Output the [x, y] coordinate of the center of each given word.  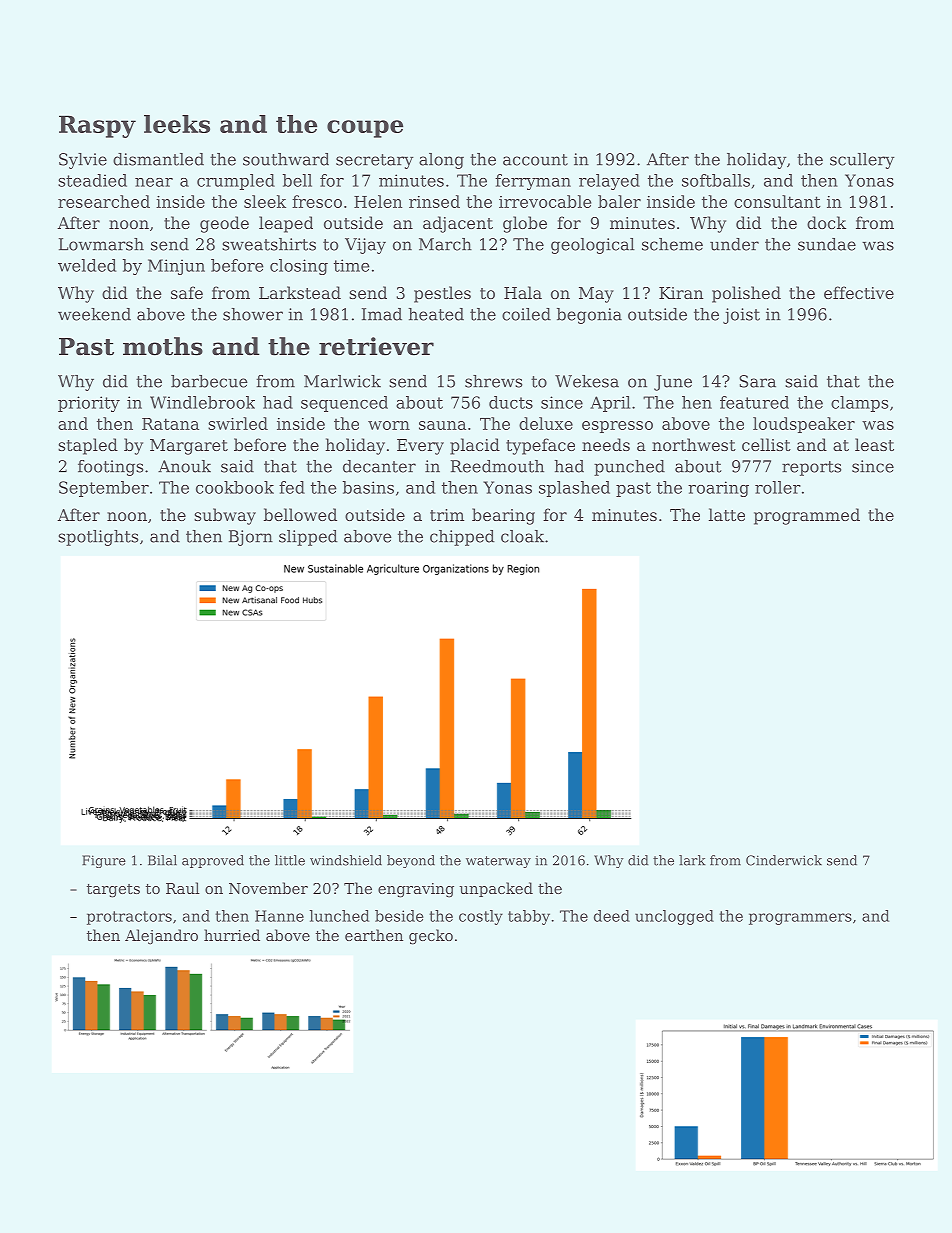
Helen [378, 201]
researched [104, 201]
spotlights [98, 538]
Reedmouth [497, 466]
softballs [716, 180]
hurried [232, 935]
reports [811, 468]
